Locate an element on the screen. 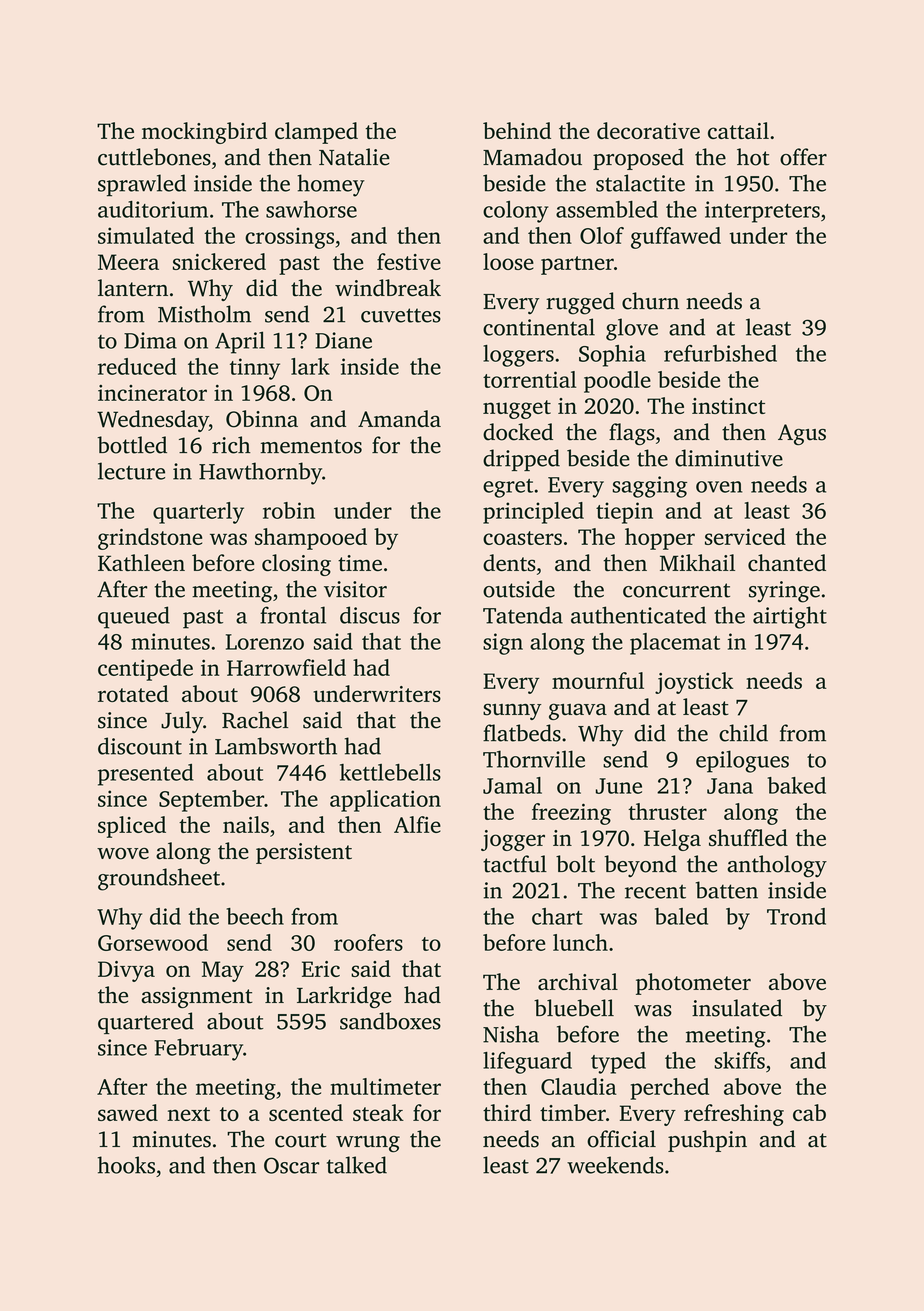  churn is located at coordinates (650, 301).
